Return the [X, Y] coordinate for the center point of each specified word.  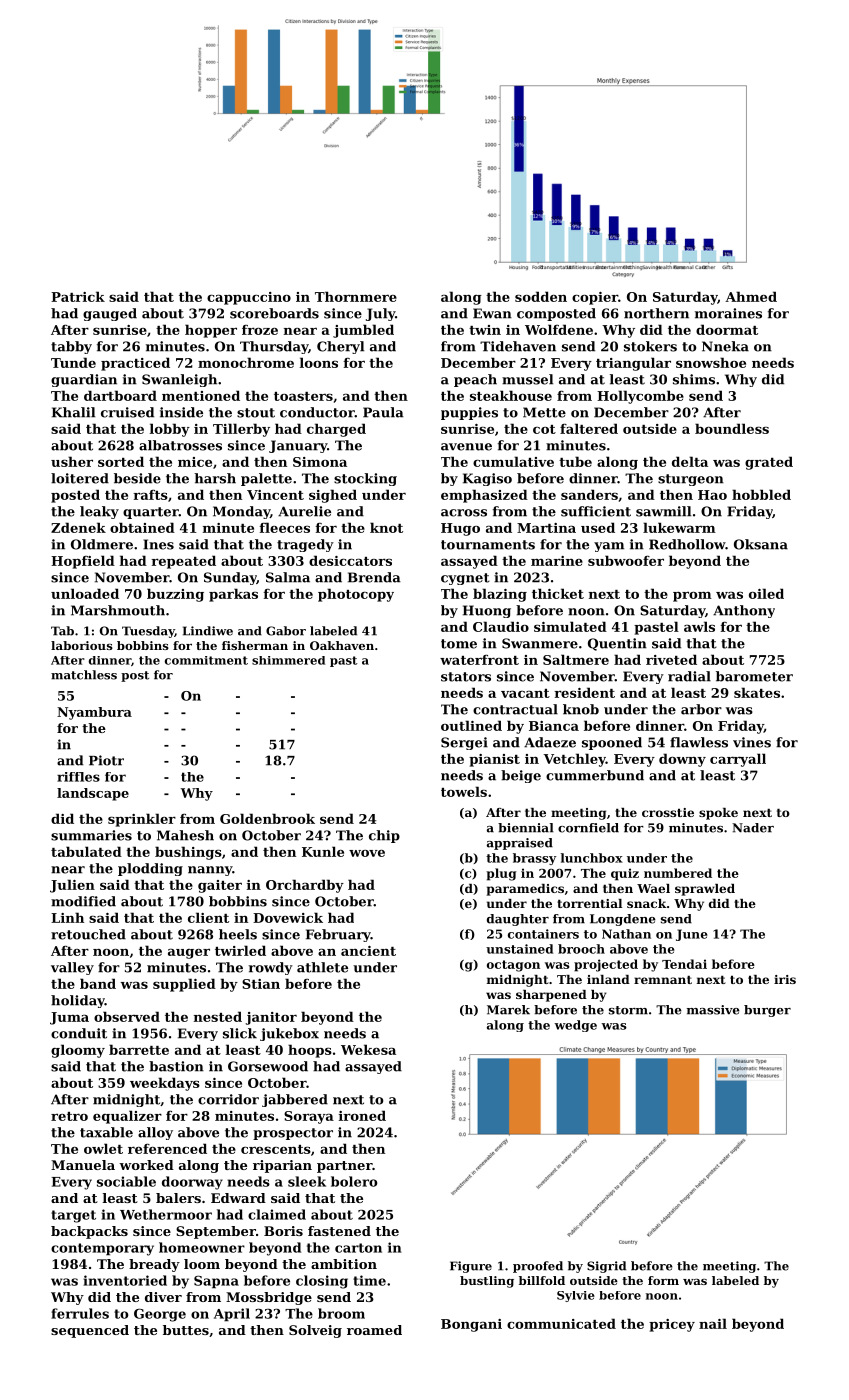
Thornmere [356, 296]
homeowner [202, 1247]
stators [466, 677]
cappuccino [249, 298]
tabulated [86, 851]
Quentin [617, 644]
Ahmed [751, 296]
